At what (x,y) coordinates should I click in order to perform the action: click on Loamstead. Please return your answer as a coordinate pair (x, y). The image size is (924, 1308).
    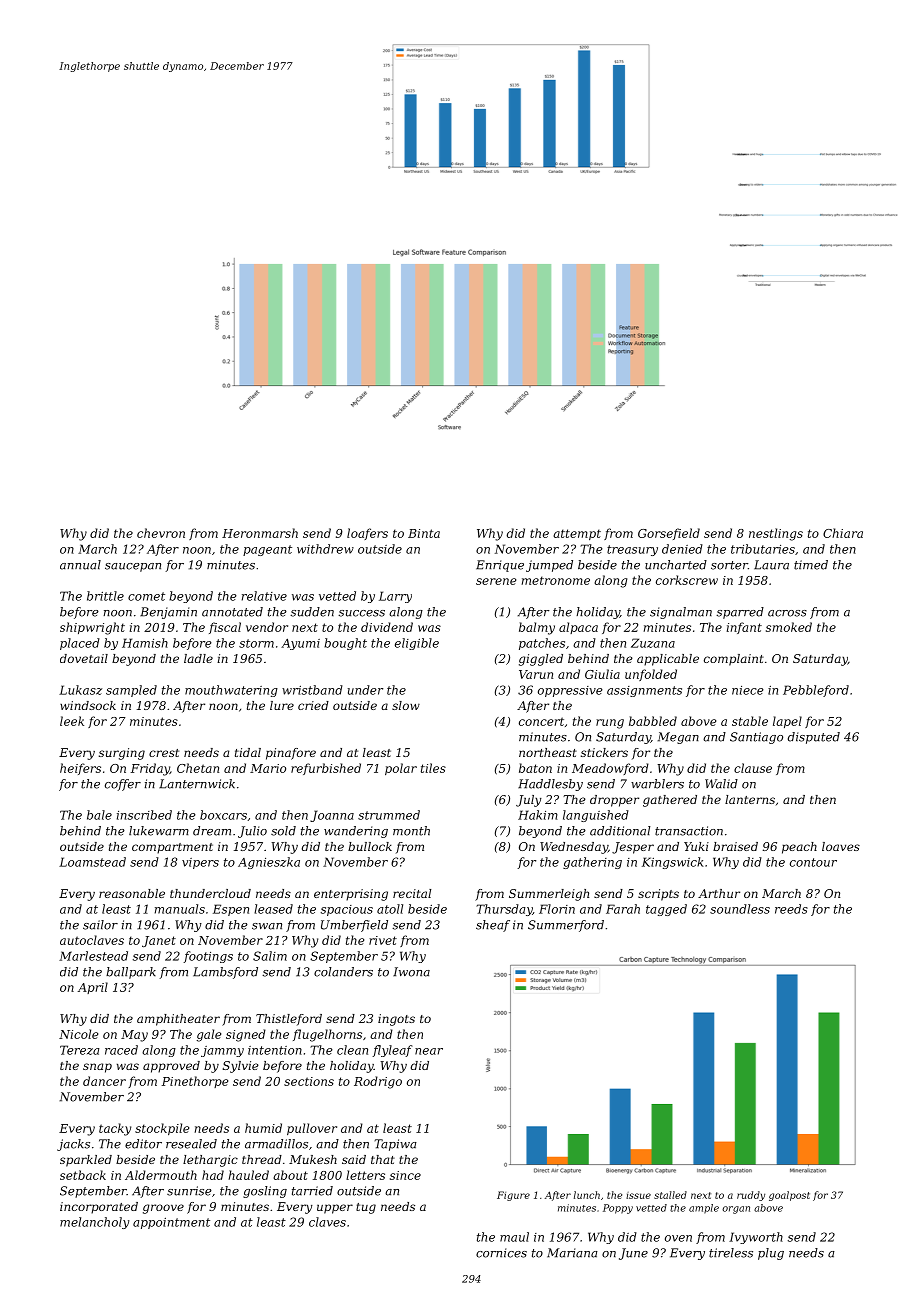
    Looking at the image, I should click on (92, 862).
